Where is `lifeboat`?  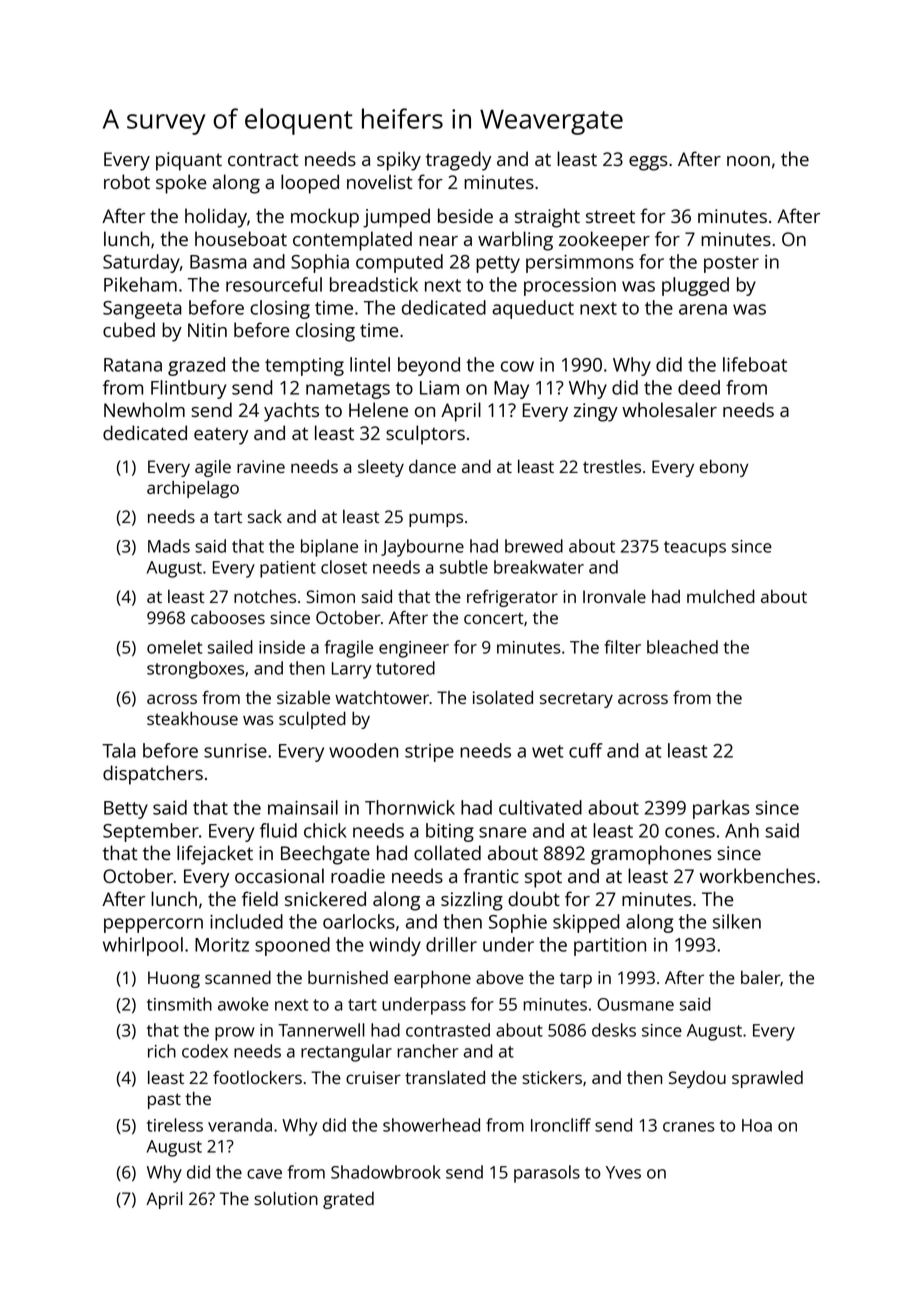
lifeboat is located at coordinates (755, 364).
